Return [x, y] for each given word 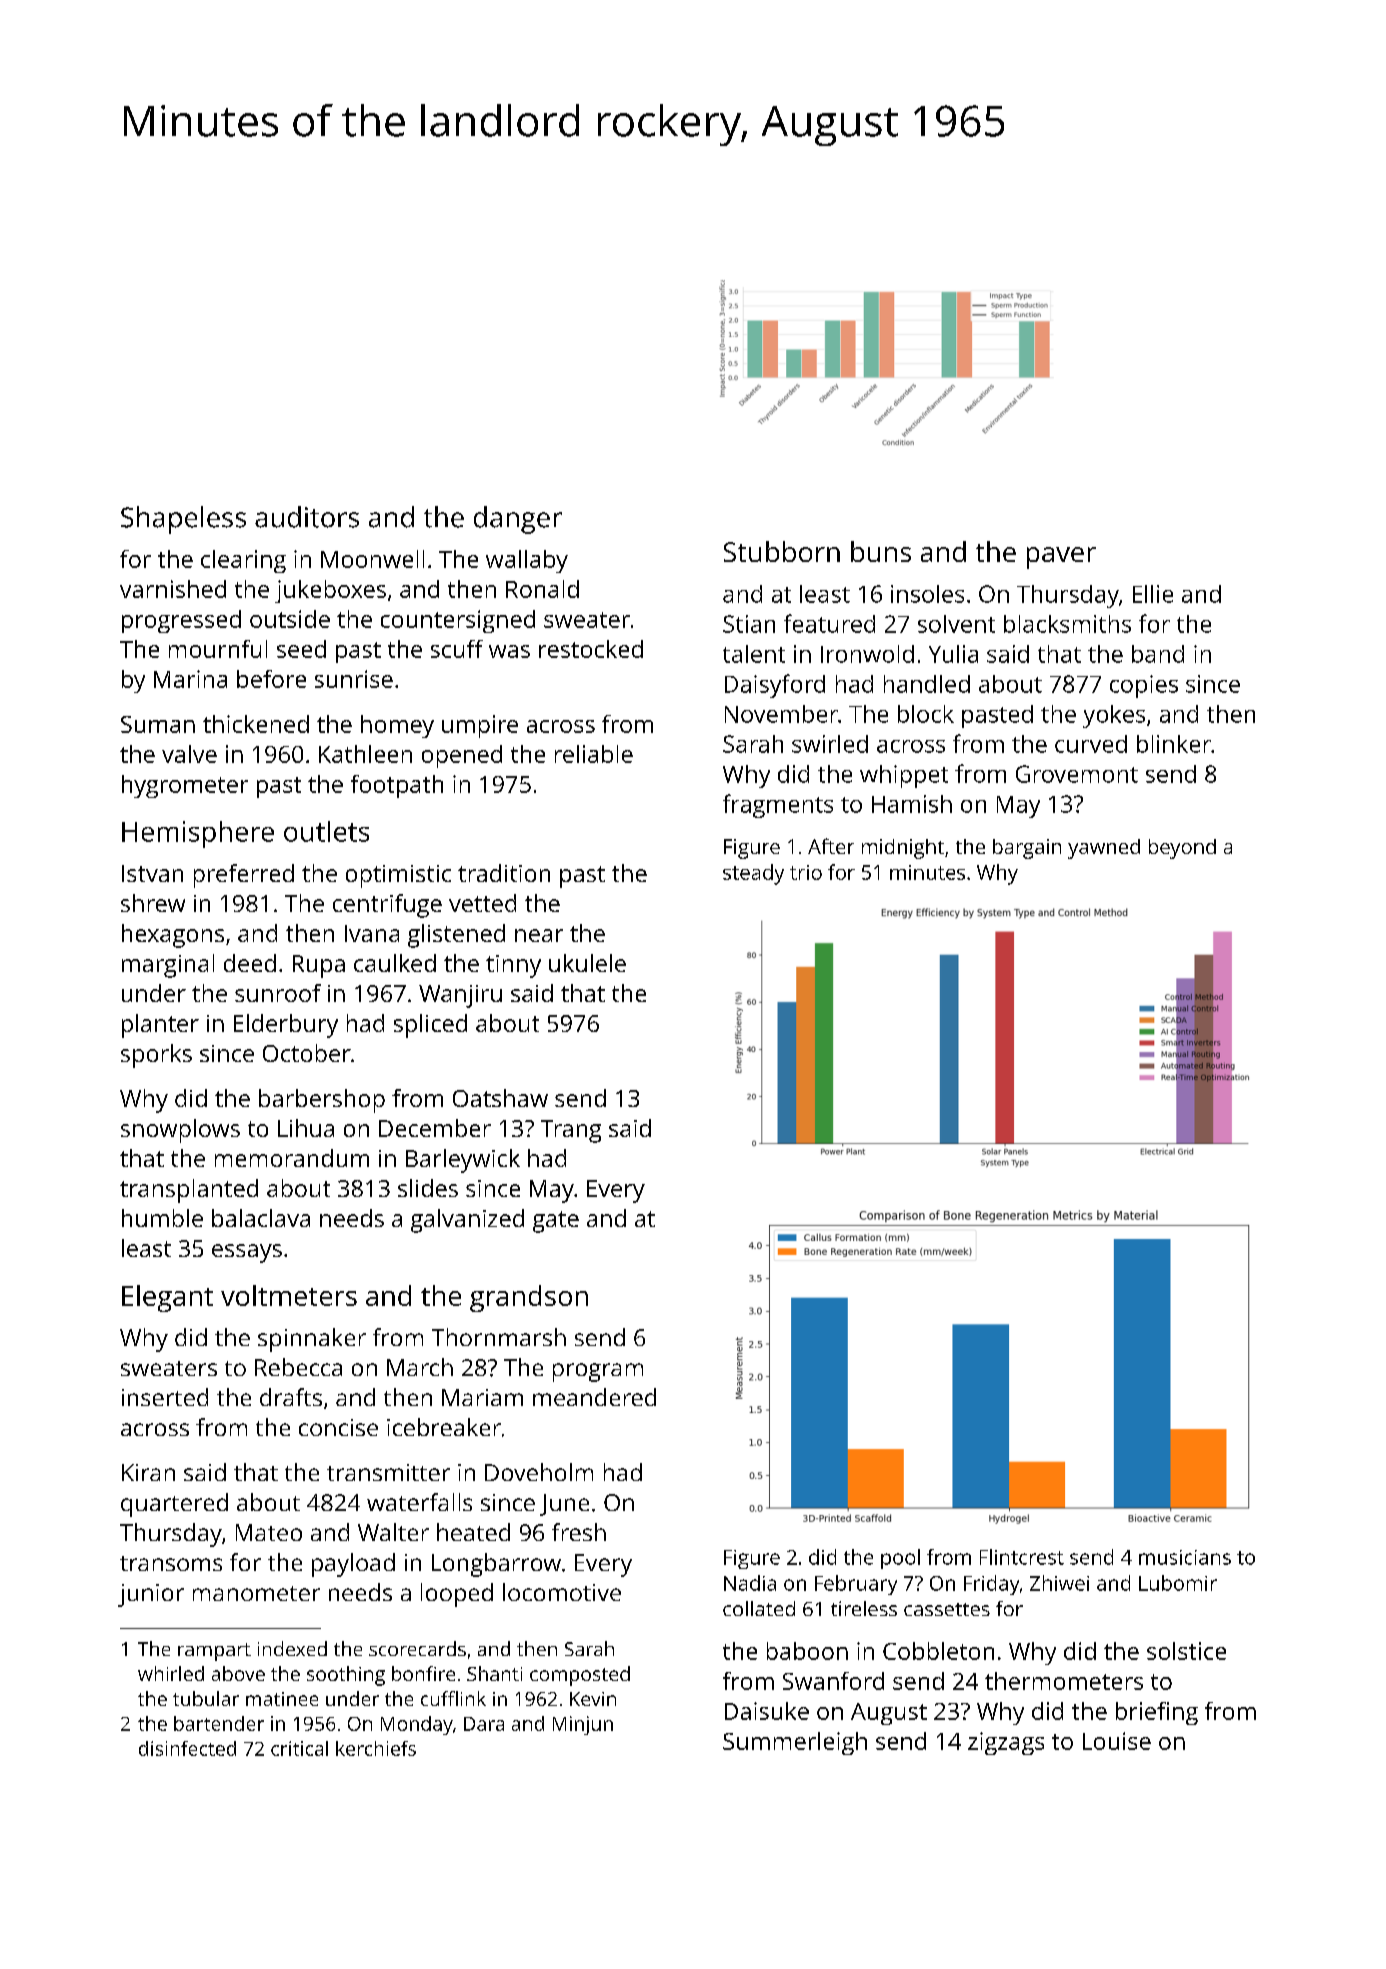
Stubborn [782, 551]
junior [151, 1595]
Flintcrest [1022, 1557]
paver [1061, 558]
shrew [153, 903]
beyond [1182, 849]
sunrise [354, 679]
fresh [579, 1532]
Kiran [148, 1472]
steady [753, 874]
